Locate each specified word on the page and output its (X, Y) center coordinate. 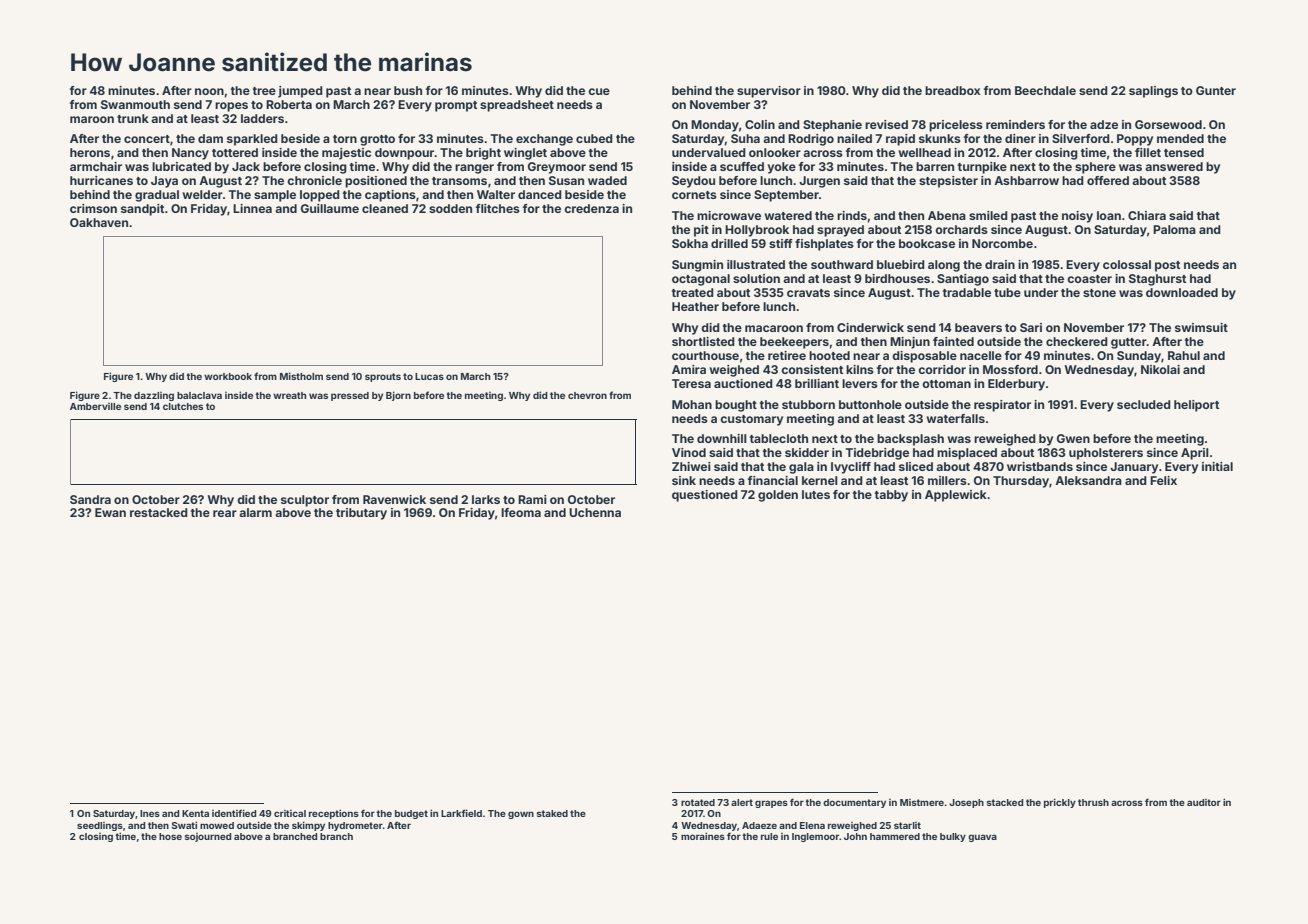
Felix (1163, 480)
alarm (255, 512)
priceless (956, 126)
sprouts (383, 377)
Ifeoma (521, 512)
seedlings (100, 826)
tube (1007, 292)
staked (552, 813)
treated (693, 292)
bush (408, 90)
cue (599, 91)
